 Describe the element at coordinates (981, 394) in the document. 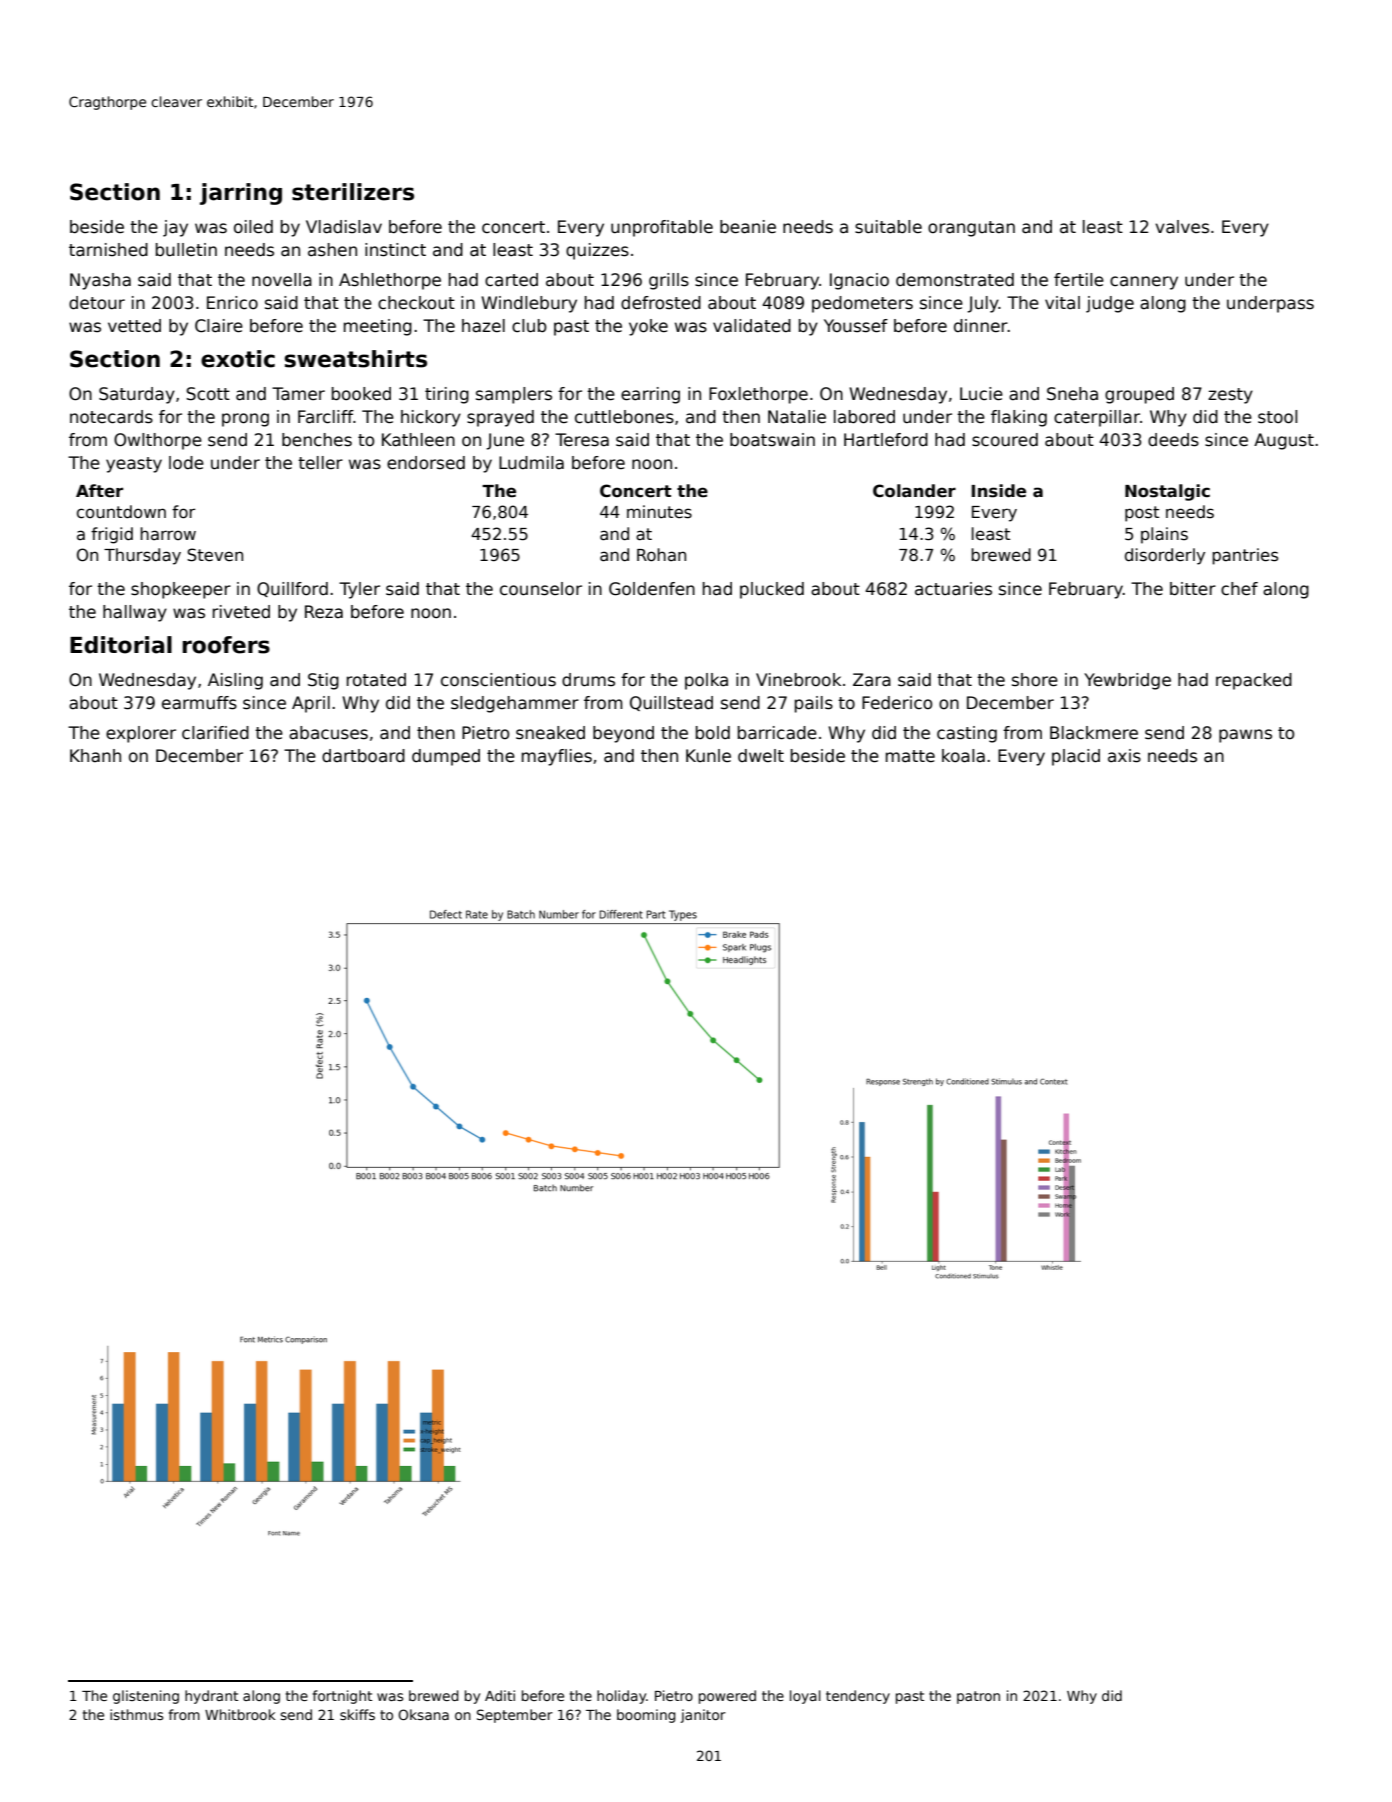

I see `Lucie` at that location.
